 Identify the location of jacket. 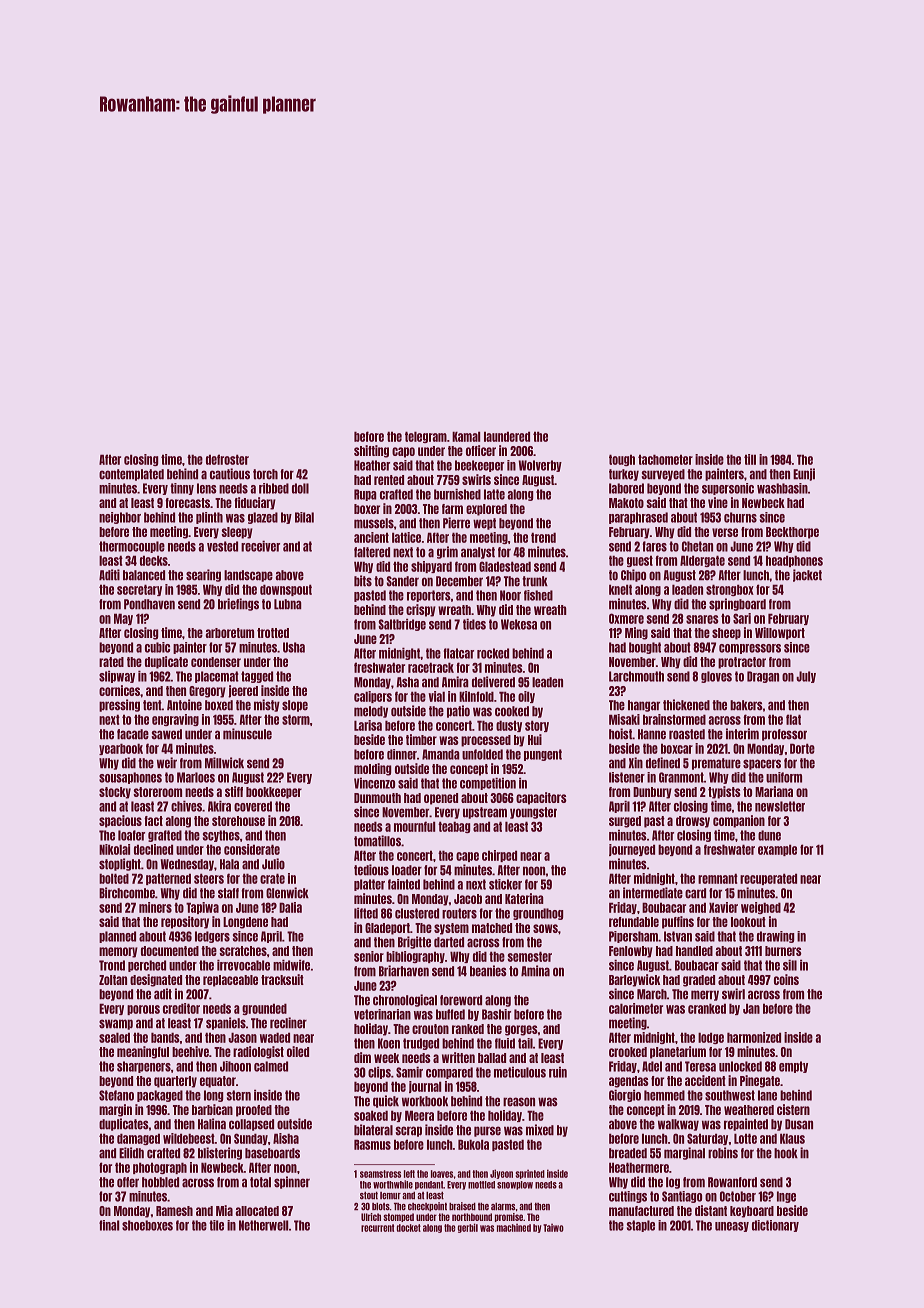
(807, 575).
